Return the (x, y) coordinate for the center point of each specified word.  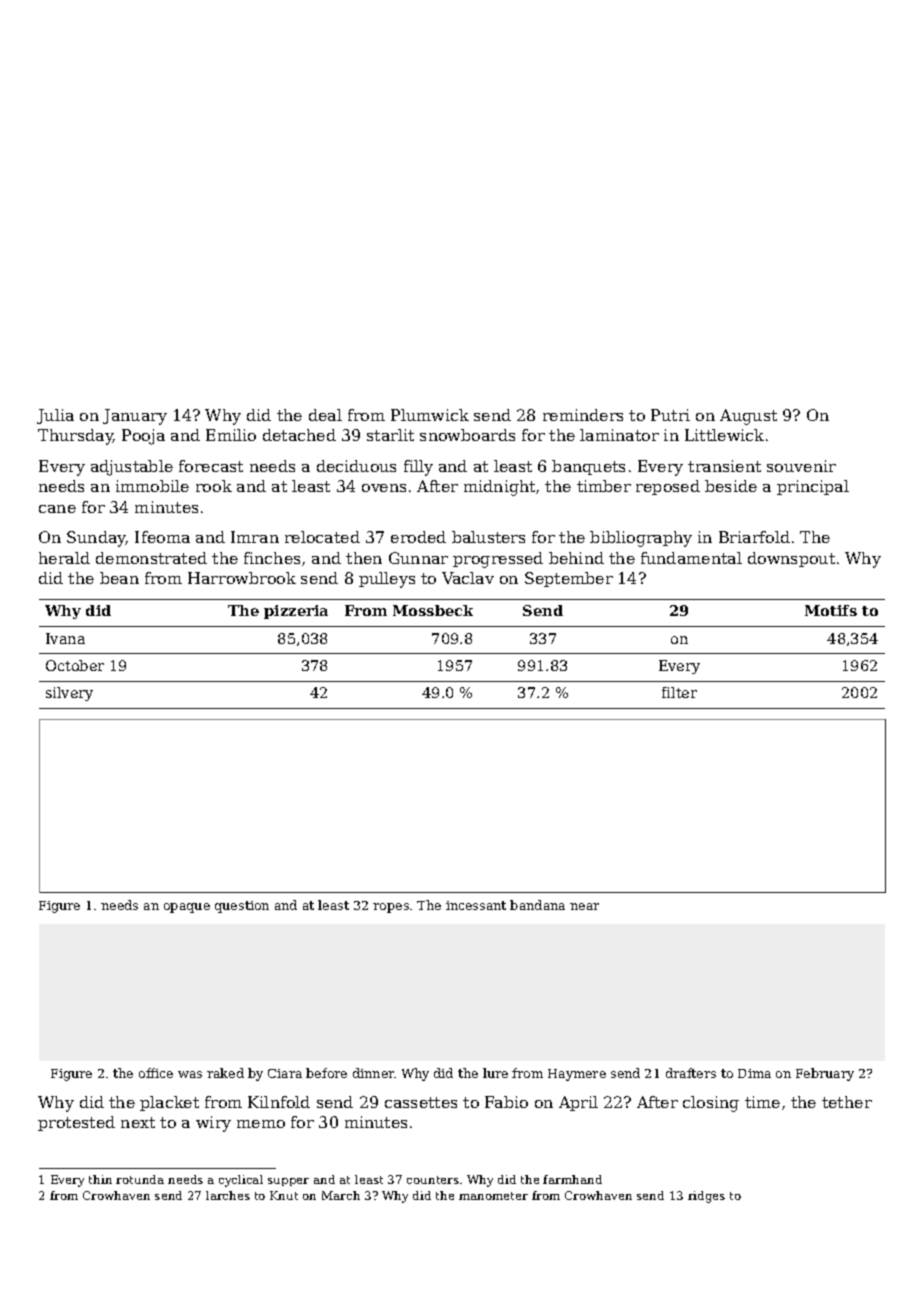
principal (813, 487)
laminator (619, 435)
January (135, 417)
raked (225, 1073)
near (584, 906)
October (75, 665)
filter (679, 692)
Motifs (831, 610)
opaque (187, 908)
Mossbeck (433, 610)
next (138, 1122)
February (825, 1074)
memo (261, 1124)
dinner (374, 1073)
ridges (706, 1197)
